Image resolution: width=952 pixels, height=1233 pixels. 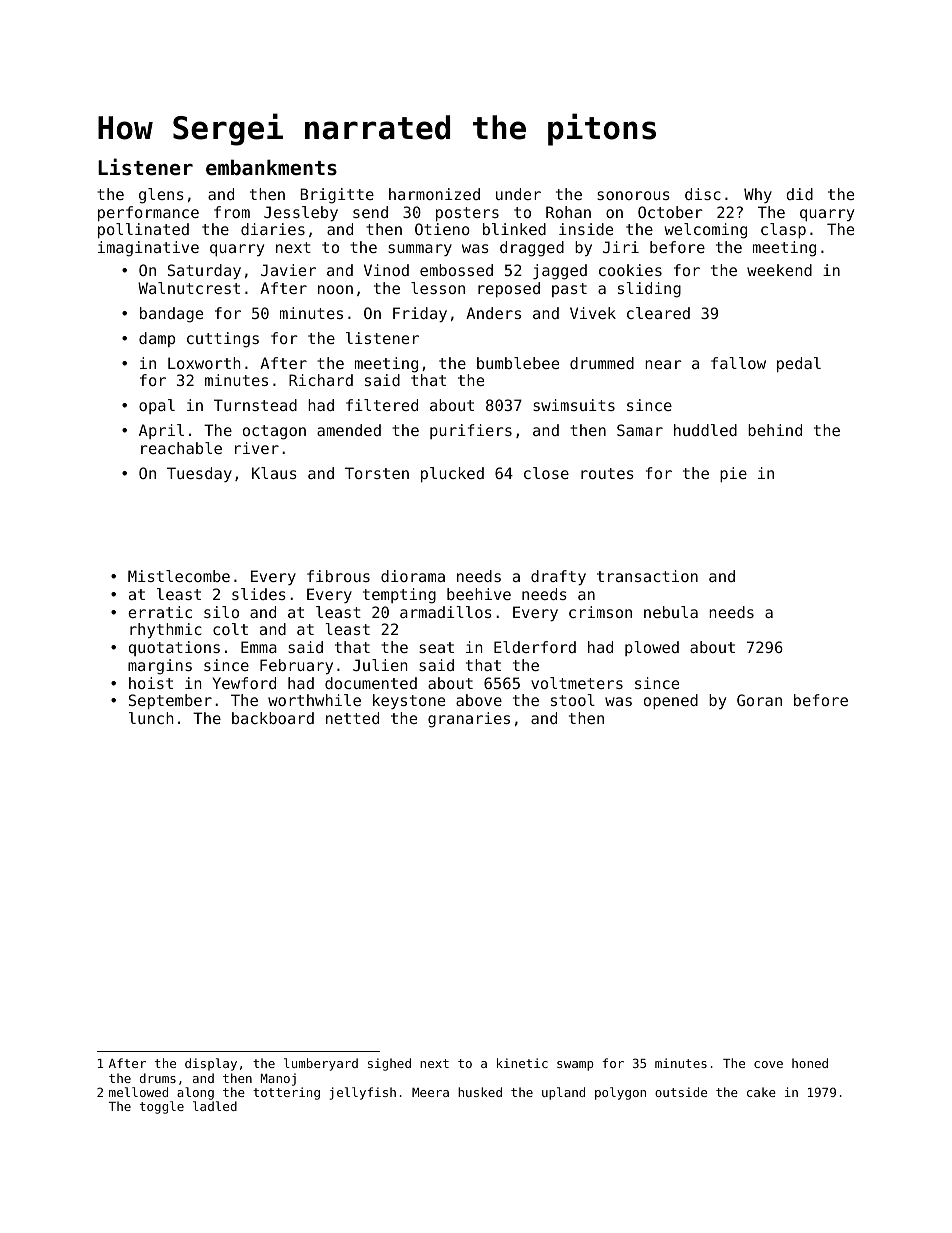 What do you see at coordinates (430, 1092) in the screenshot?
I see `Meera` at bounding box center [430, 1092].
